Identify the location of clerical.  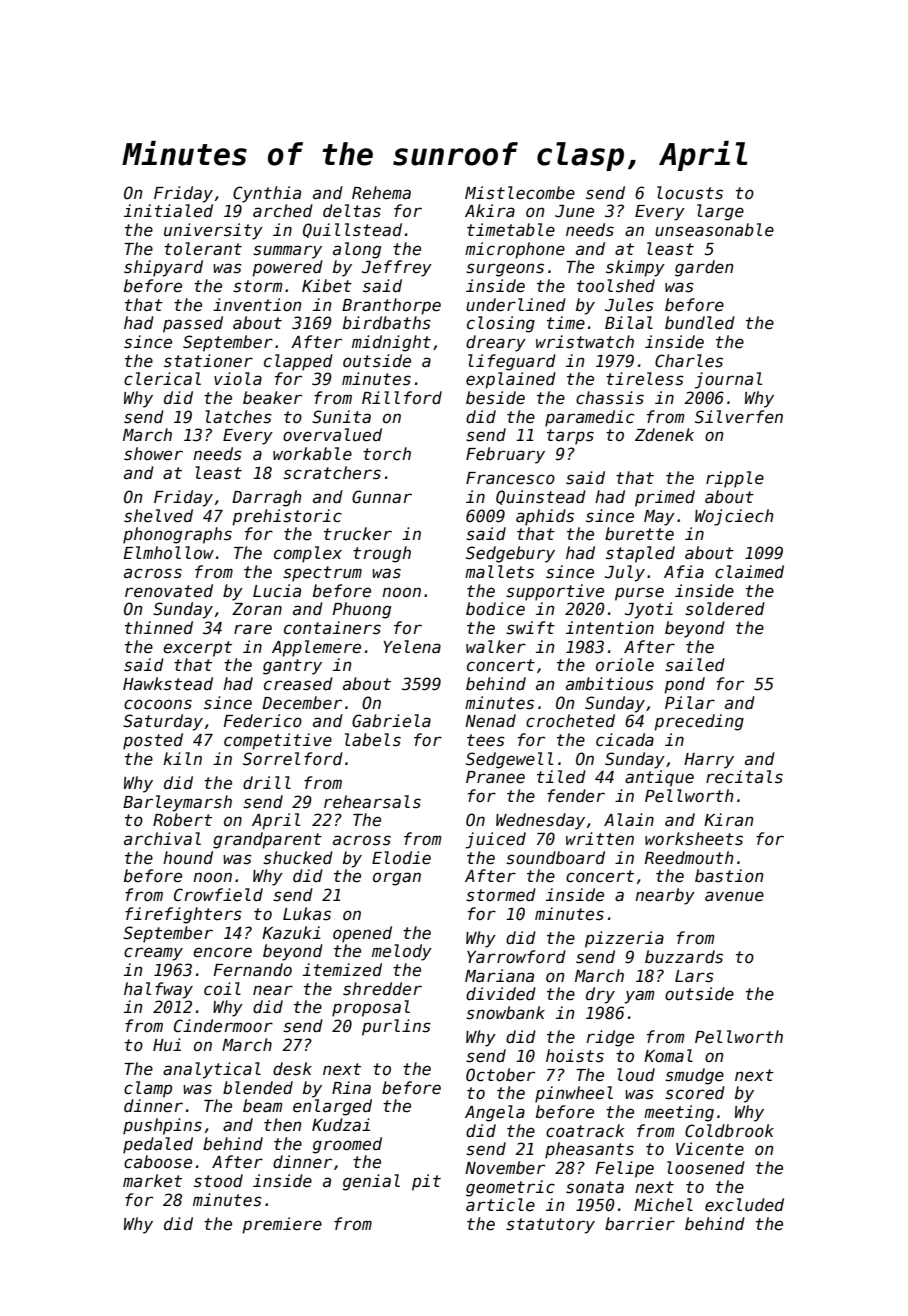
(162, 379).
